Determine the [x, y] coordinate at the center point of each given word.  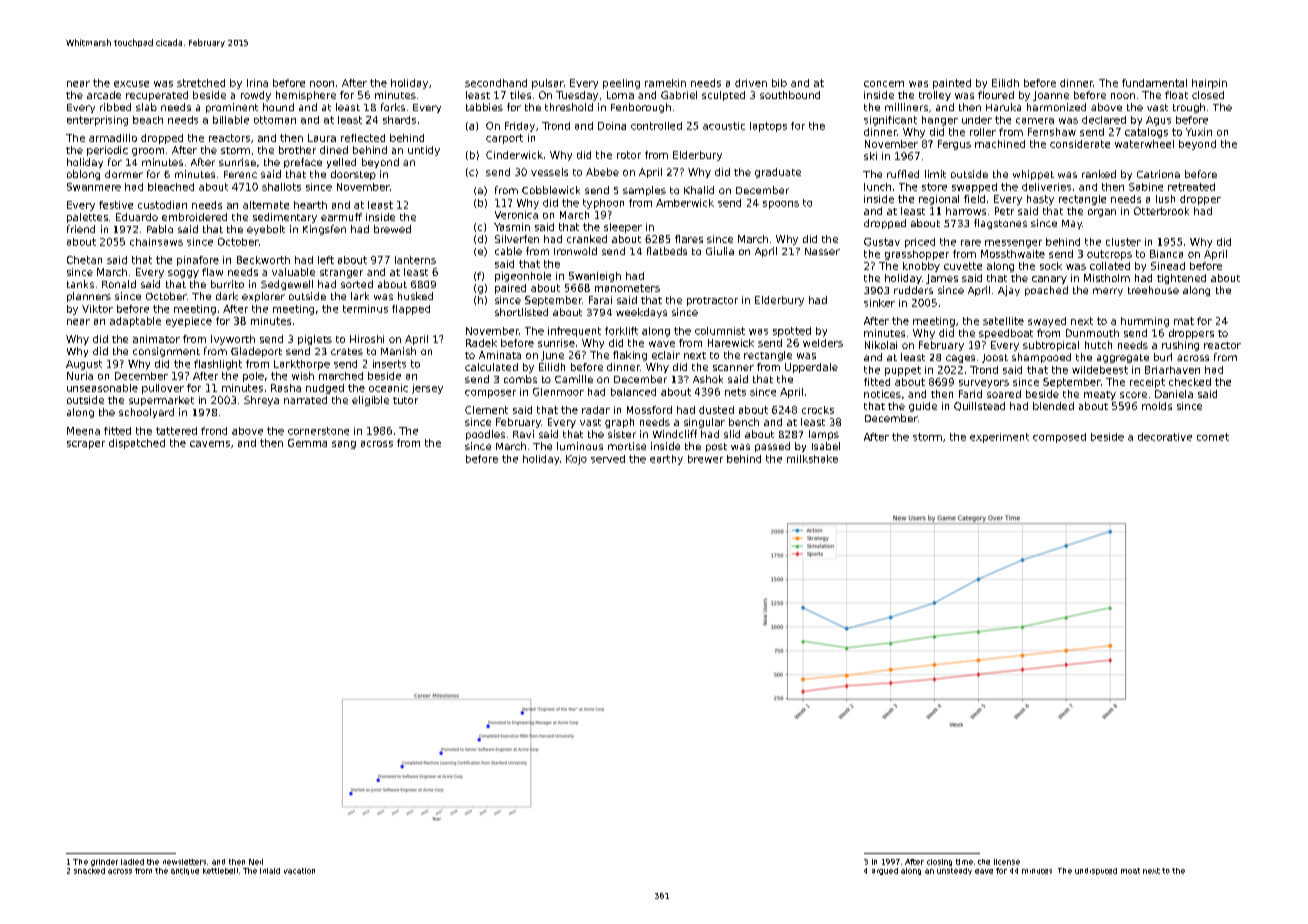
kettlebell [220, 871]
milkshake [812, 459]
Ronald [119, 284]
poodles [485, 435]
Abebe [602, 172]
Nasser [822, 251]
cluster [1123, 242]
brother [297, 150]
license [1007, 862]
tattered [176, 431]
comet [1213, 437]
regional [939, 200]
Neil [256, 862]
